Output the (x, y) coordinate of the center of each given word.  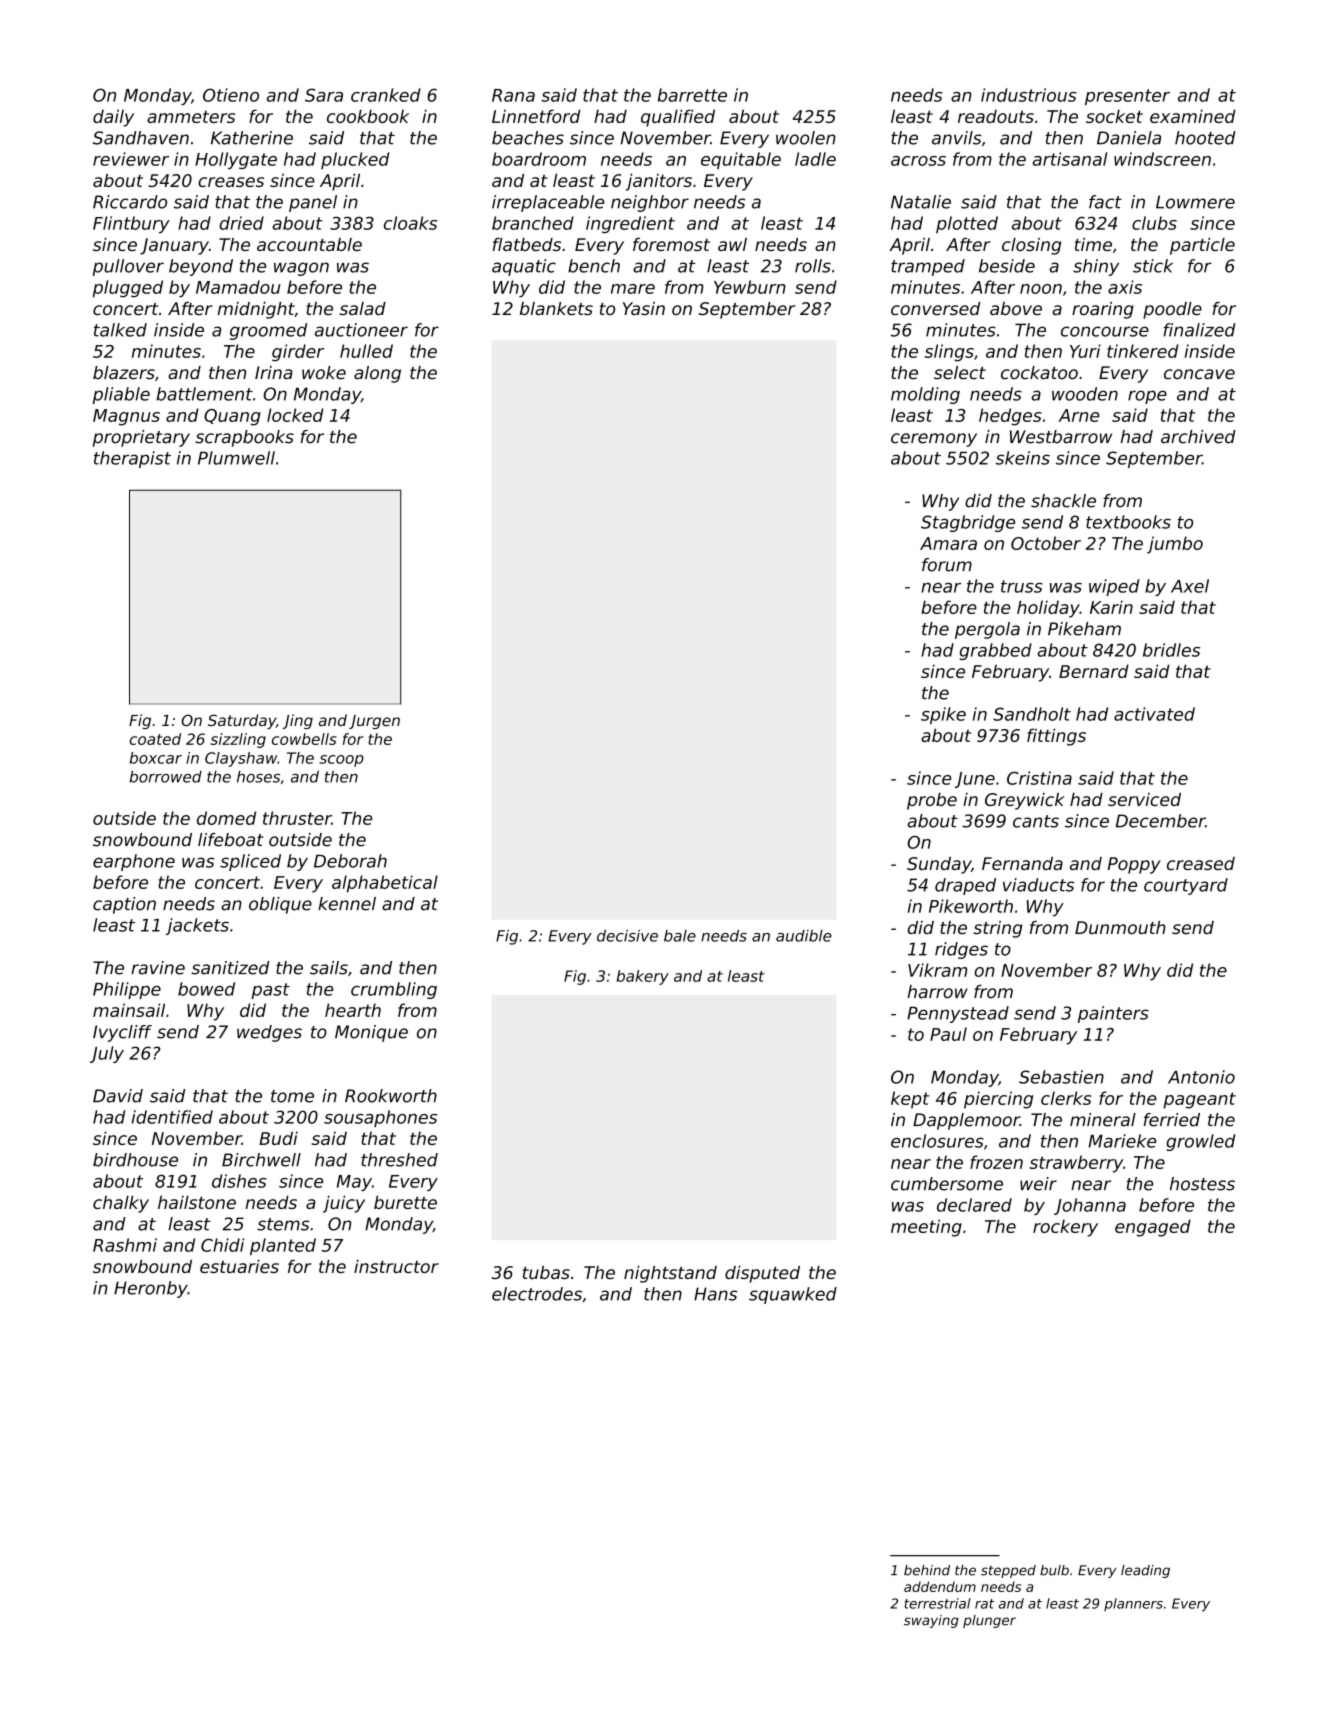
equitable (741, 160)
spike (943, 715)
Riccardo (130, 202)
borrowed (166, 777)
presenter (1127, 97)
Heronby (151, 1289)
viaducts (1038, 885)
